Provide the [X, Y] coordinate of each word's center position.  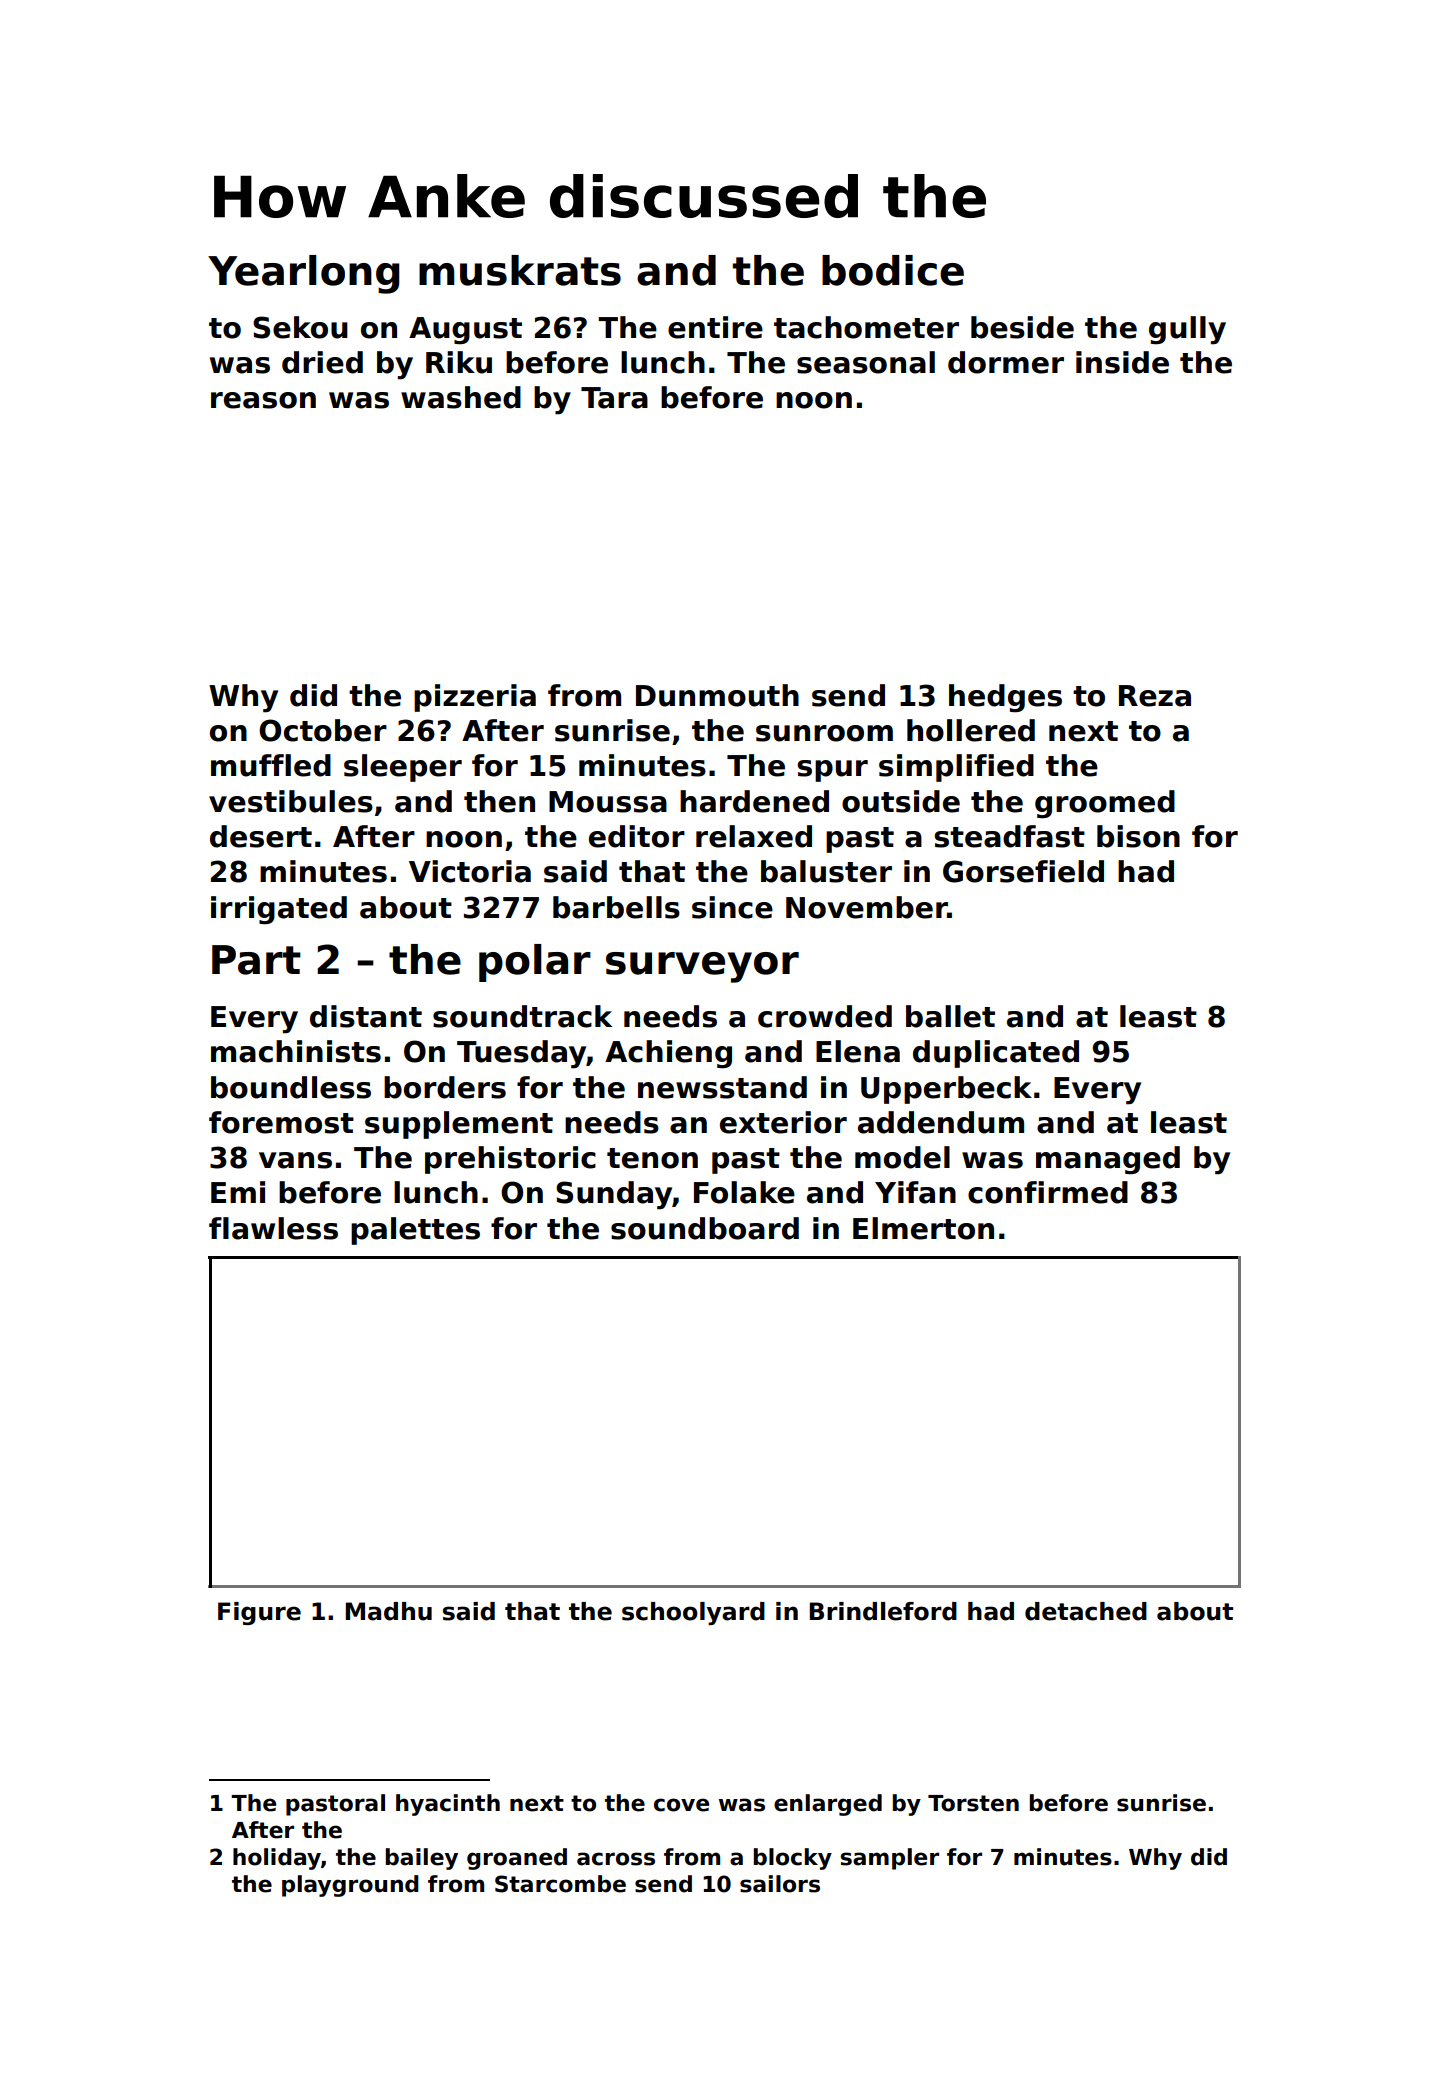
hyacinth [448, 1805]
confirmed [1048, 1192]
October [323, 730]
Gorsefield [1023, 871]
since [732, 907]
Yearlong [303, 274]
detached [1086, 1611]
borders [445, 1087]
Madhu [388, 1611]
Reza [1155, 696]
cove [681, 1805]
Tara [614, 398]
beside [1022, 327]
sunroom [824, 733]
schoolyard [693, 1613]
